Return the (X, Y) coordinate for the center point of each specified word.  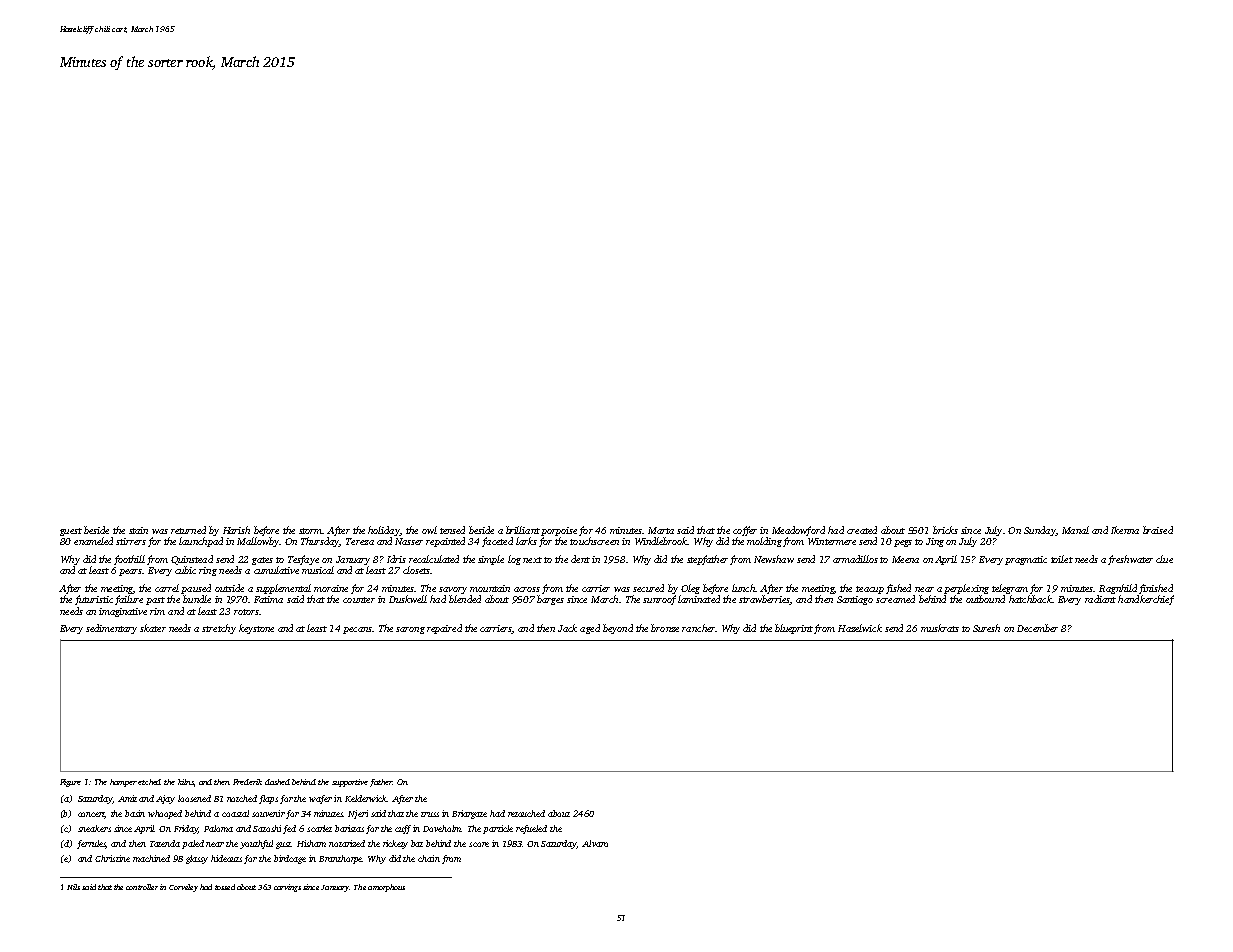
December (1037, 628)
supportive (350, 783)
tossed (225, 887)
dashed (277, 782)
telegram (1010, 589)
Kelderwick (366, 798)
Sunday (1040, 531)
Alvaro (595, 843)
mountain (490, 588)
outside (229, 588)
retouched (526, 813)
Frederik (247, 782)
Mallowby (258, 542)
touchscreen (594, 541)
